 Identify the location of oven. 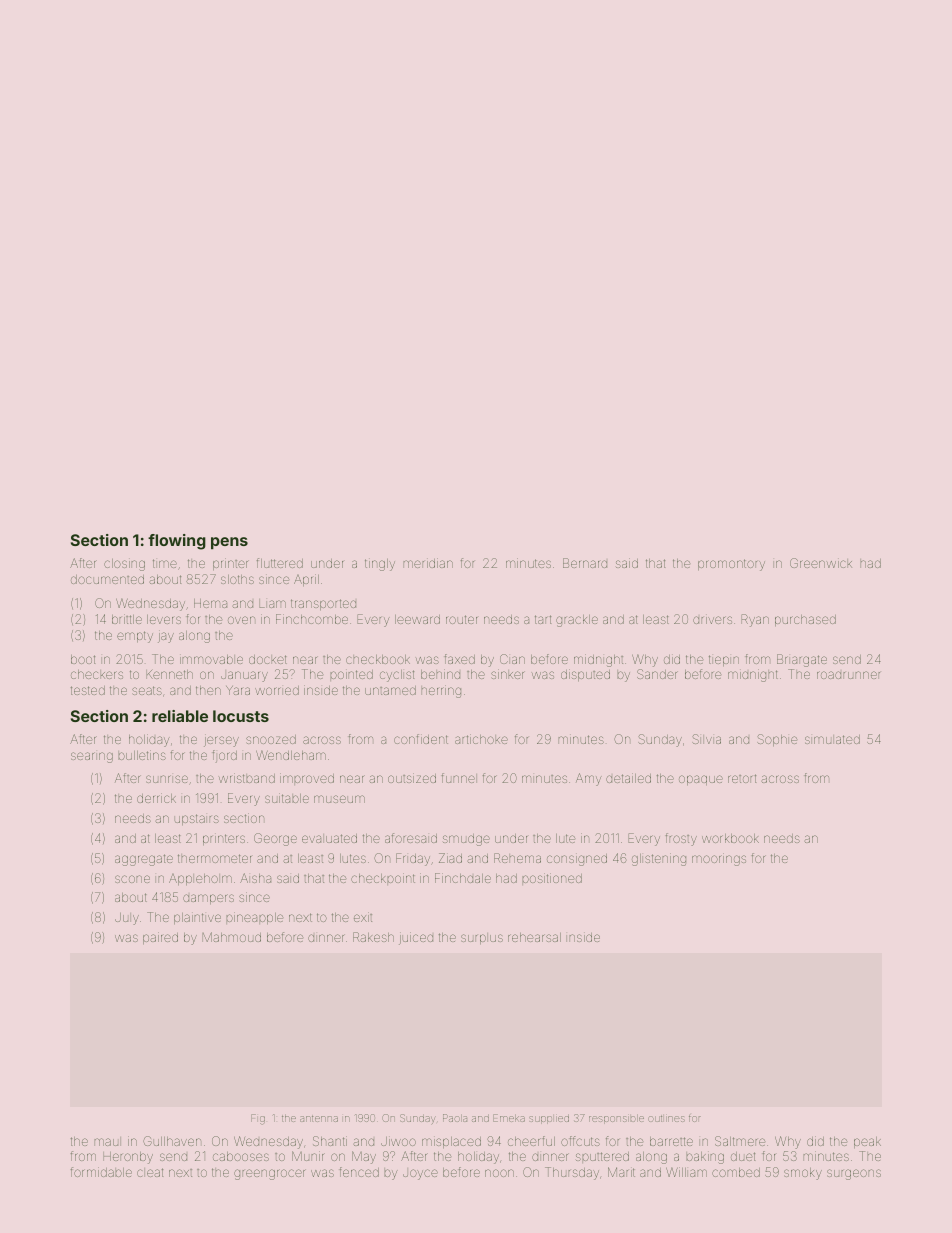
(241, 620).
